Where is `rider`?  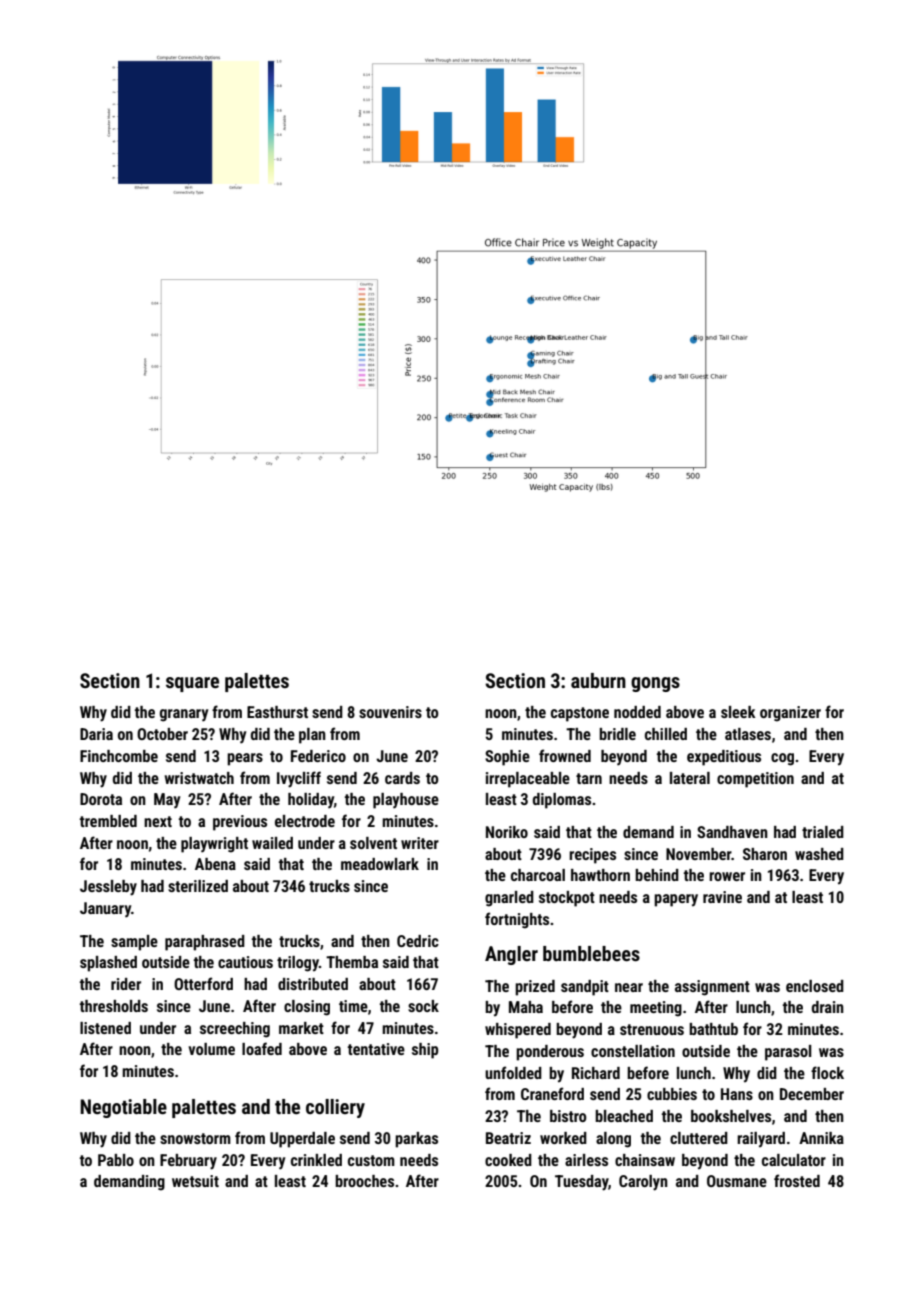 rider is located at coordinates (126, 984).
